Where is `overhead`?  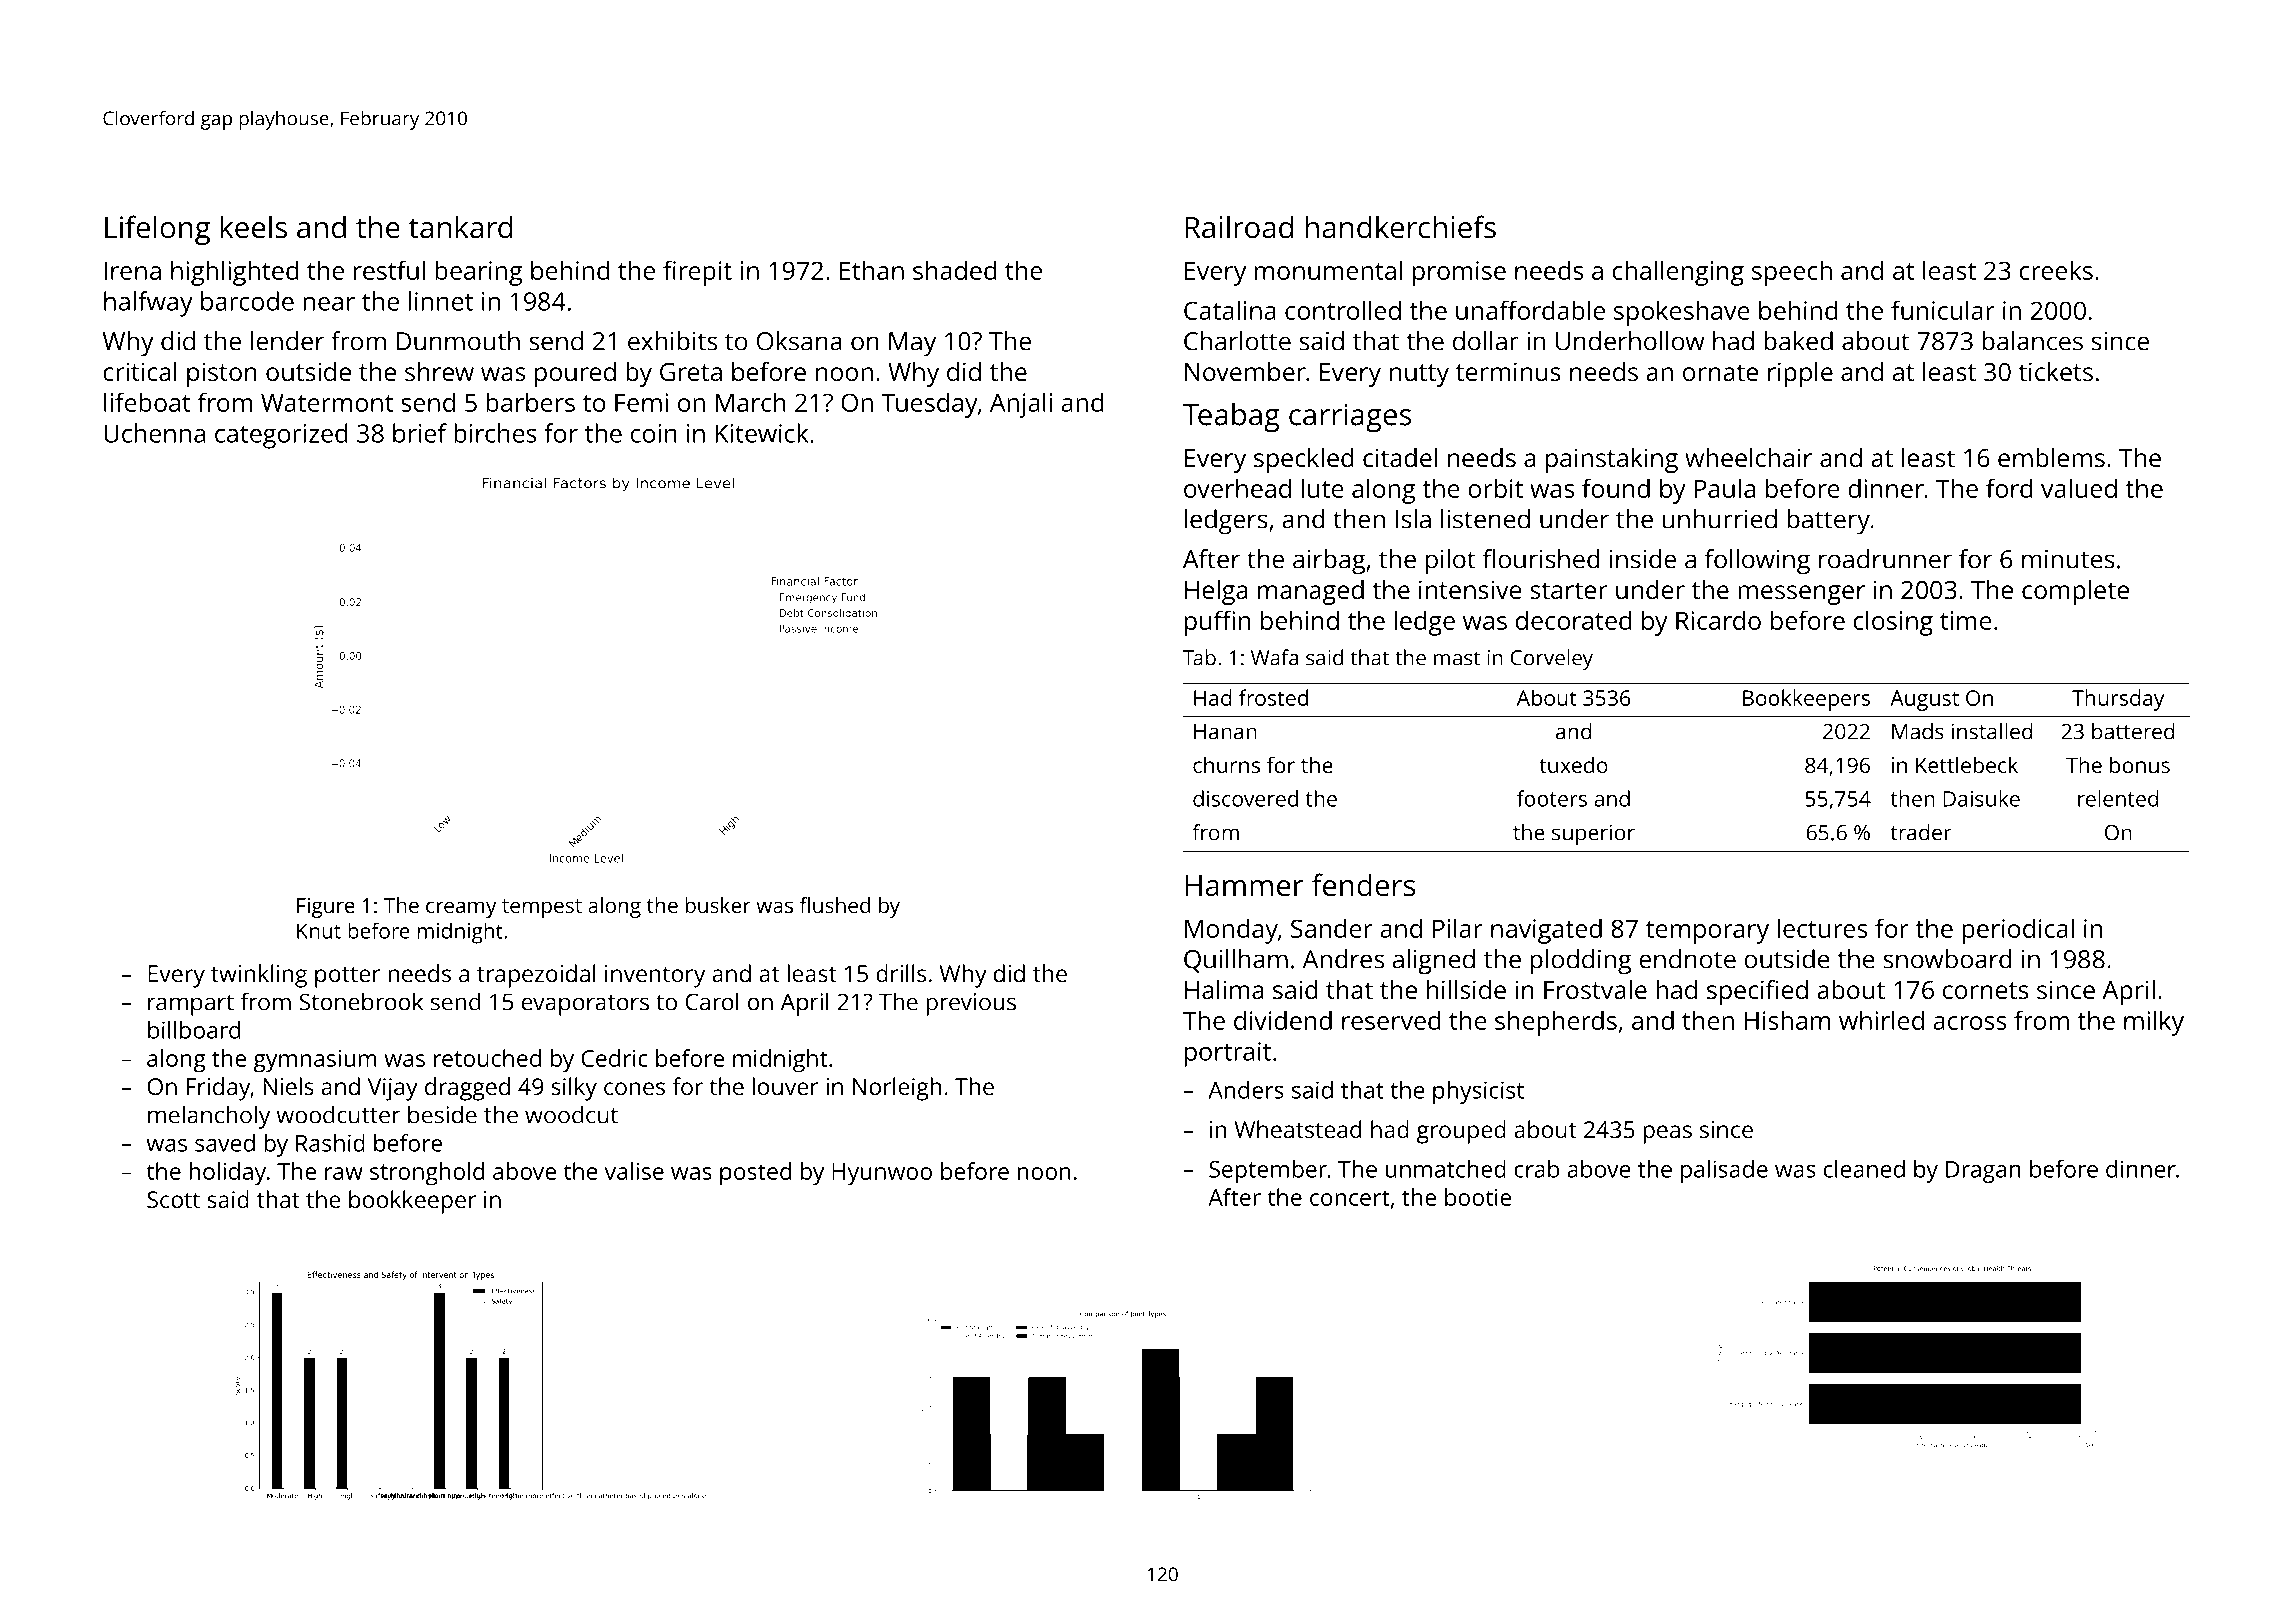
overhead is located at coordinates (1237, 488).
